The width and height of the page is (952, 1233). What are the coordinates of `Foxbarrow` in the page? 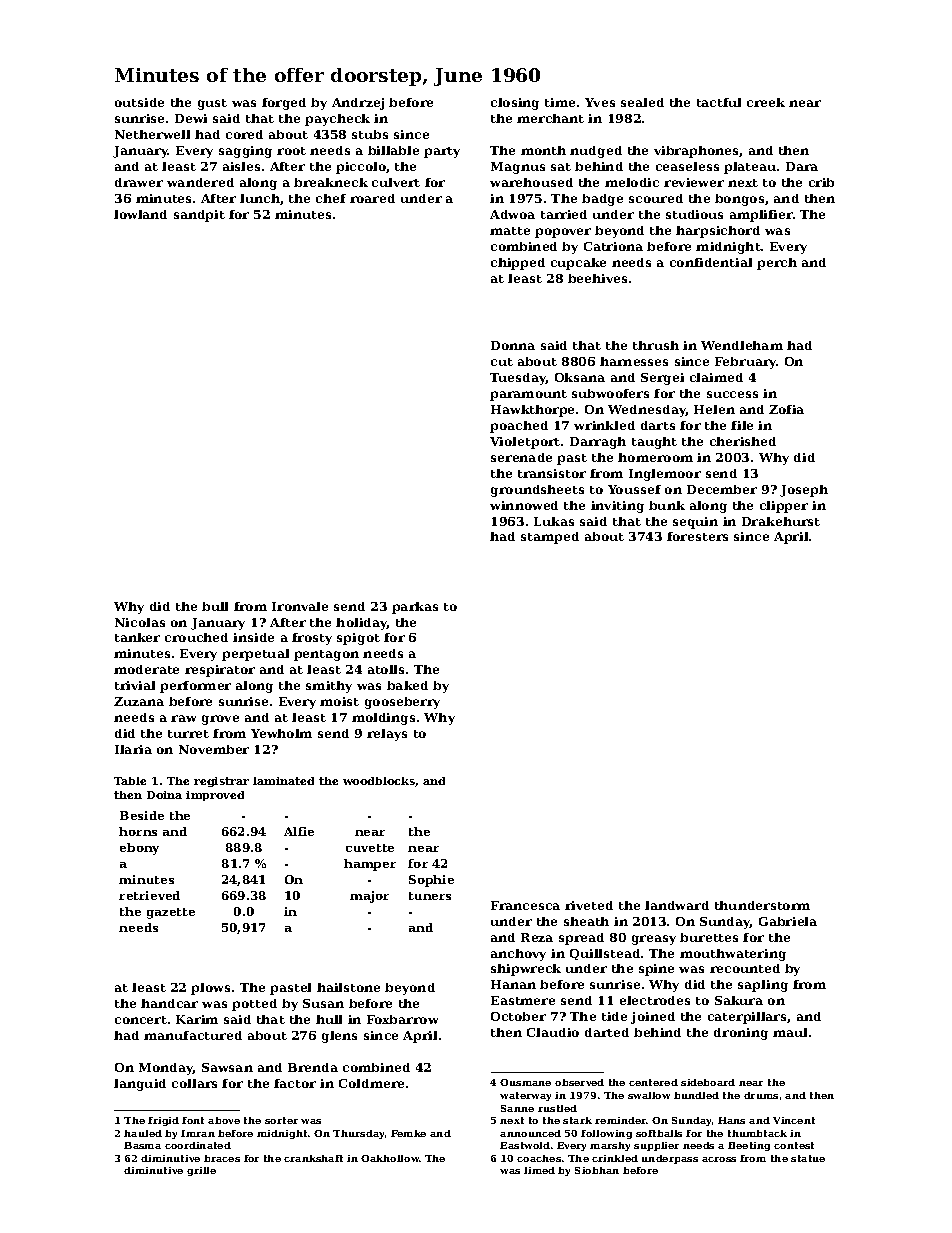 It's located at (402, 1019).
